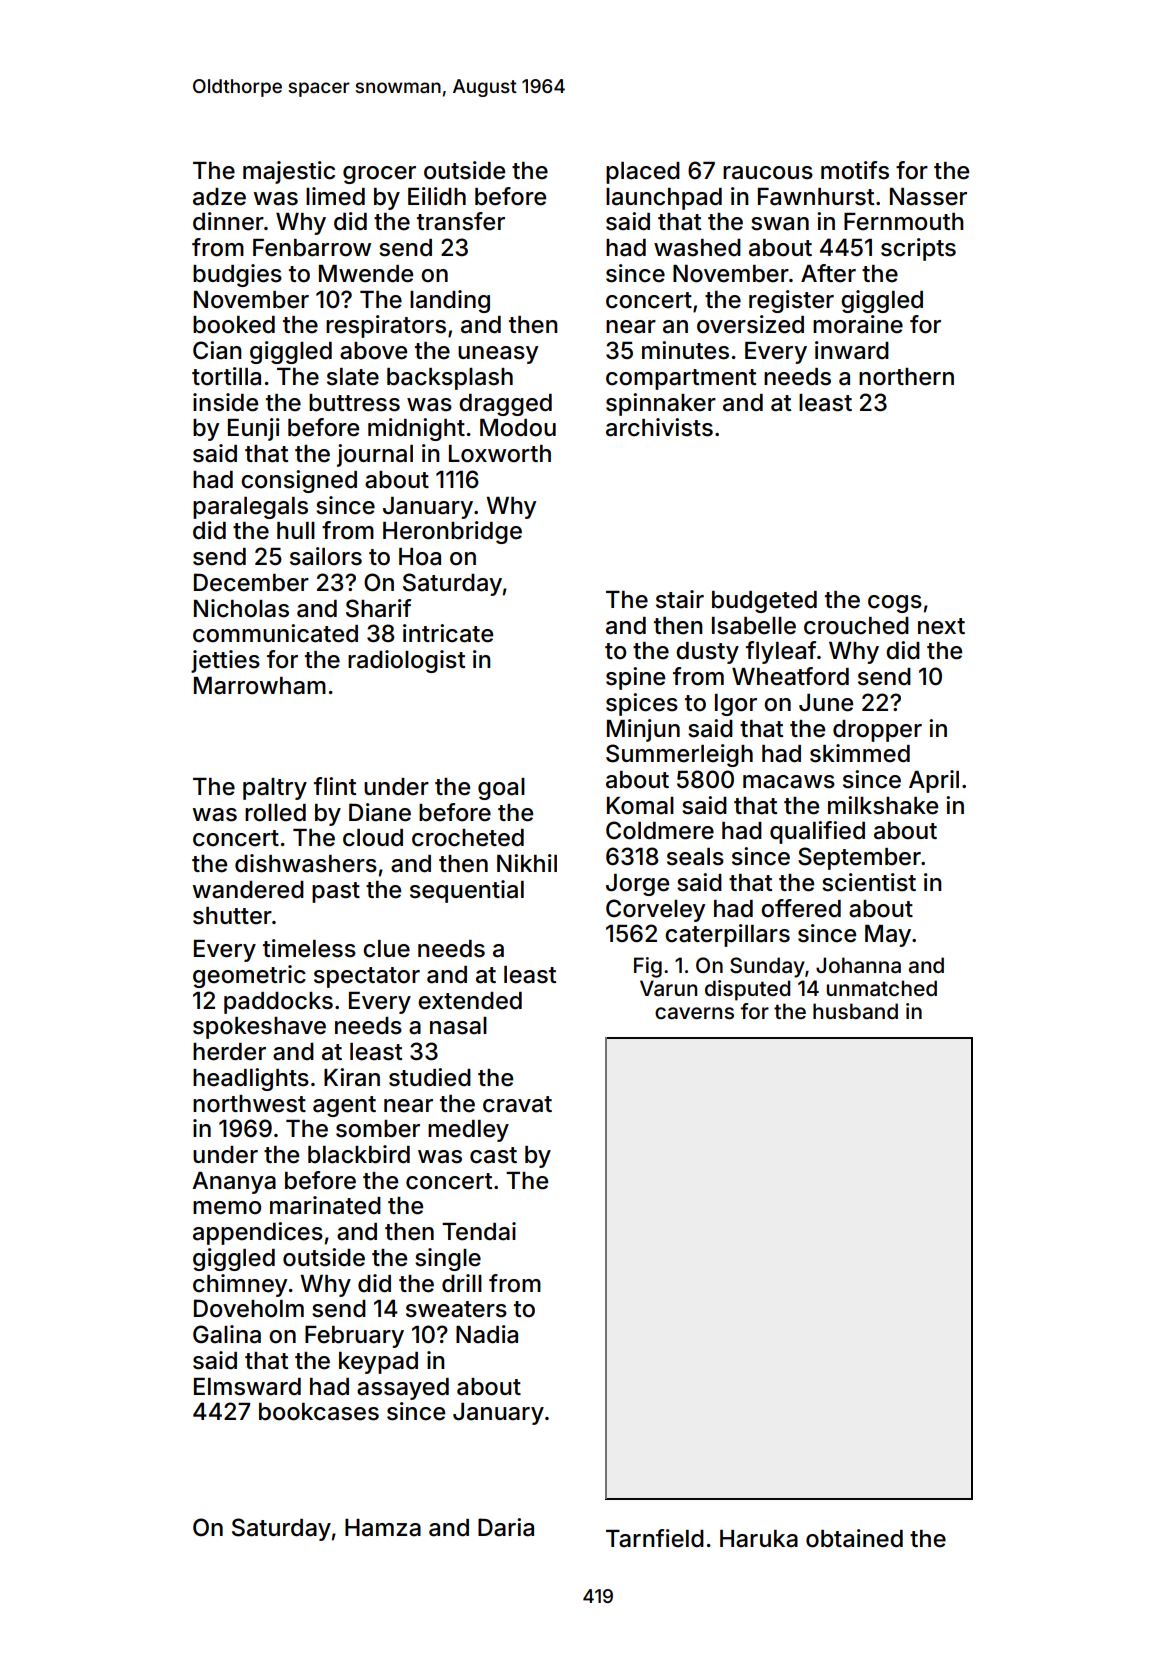 The image size is (1165, 1654). Describe the element at coordinates (354, 403) in the screenshot. I see `buttress` at that location.
